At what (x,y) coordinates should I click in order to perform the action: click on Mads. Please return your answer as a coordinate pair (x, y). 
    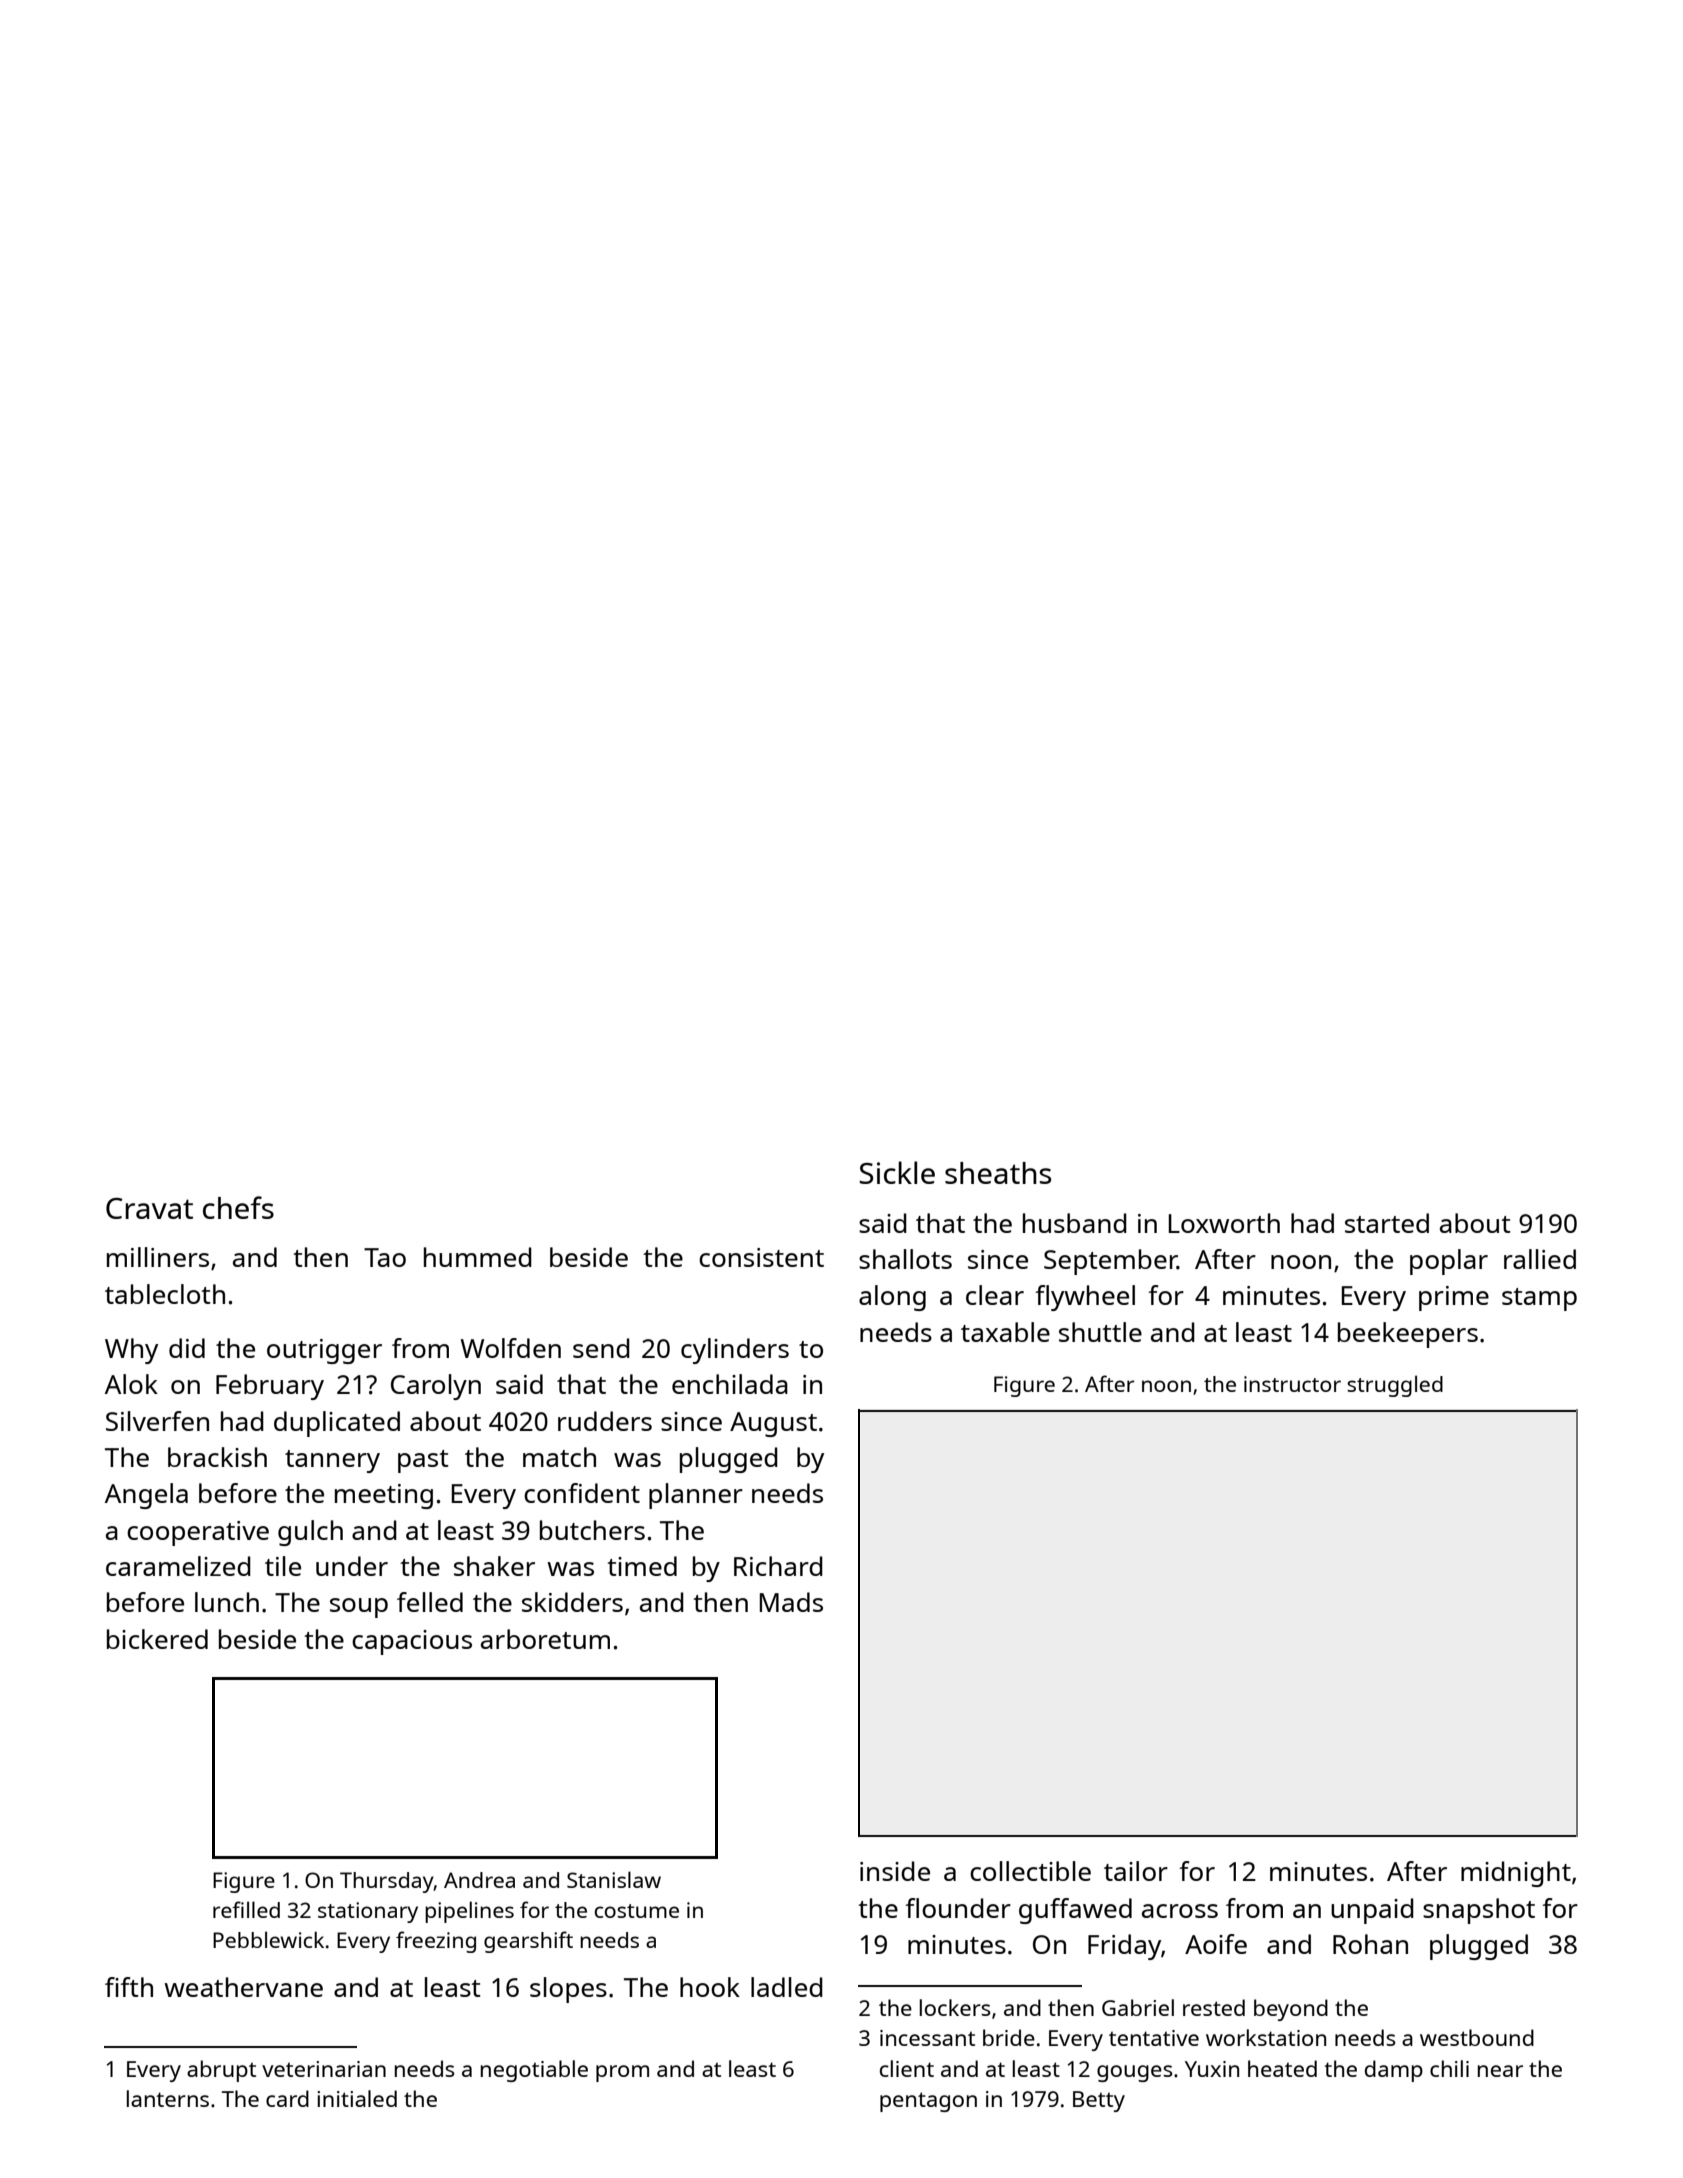
    Looking at the image, I should click on (791, 1602).
